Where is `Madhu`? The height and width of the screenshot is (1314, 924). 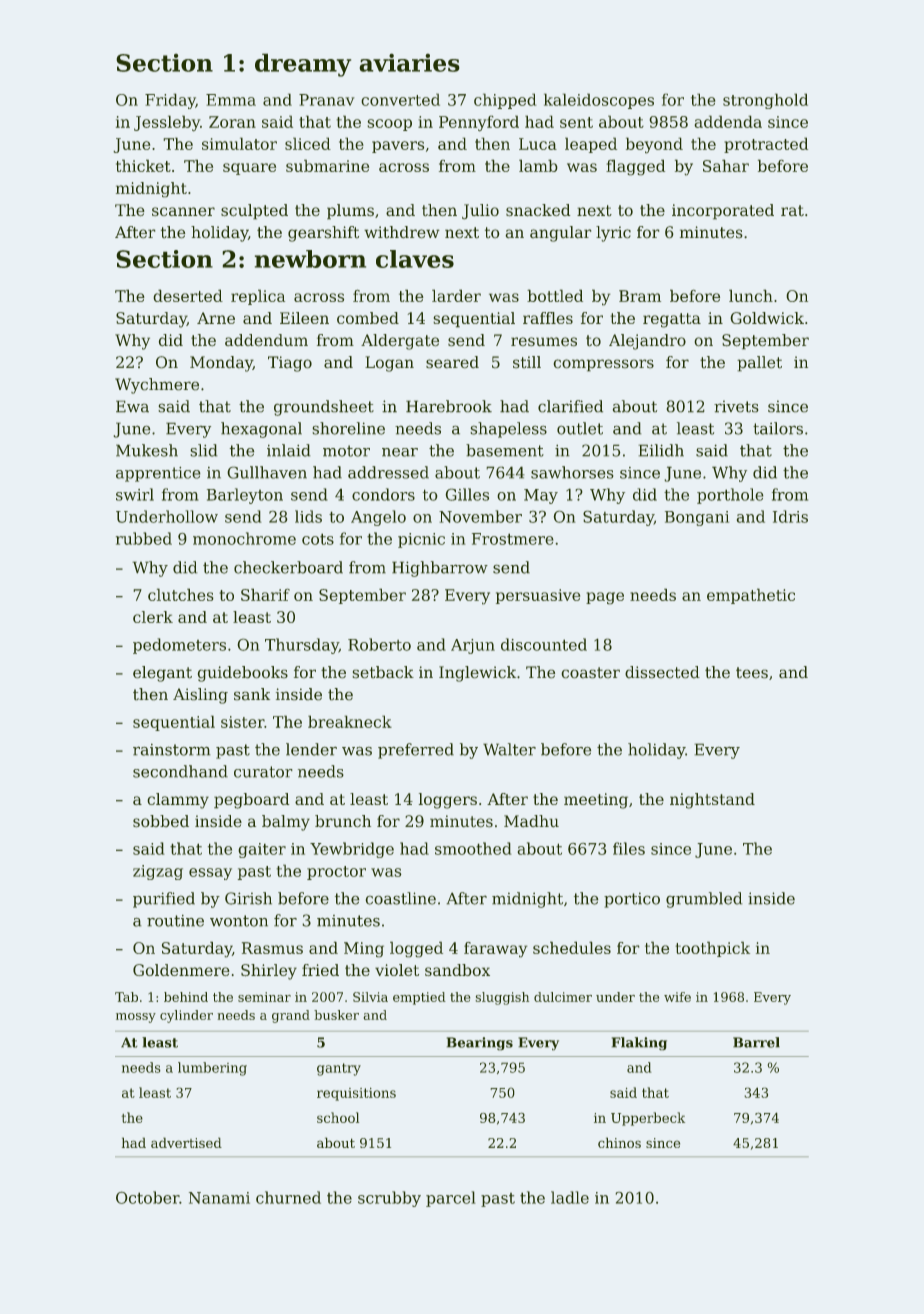 Madhu is located at coordinates (531, 821).
